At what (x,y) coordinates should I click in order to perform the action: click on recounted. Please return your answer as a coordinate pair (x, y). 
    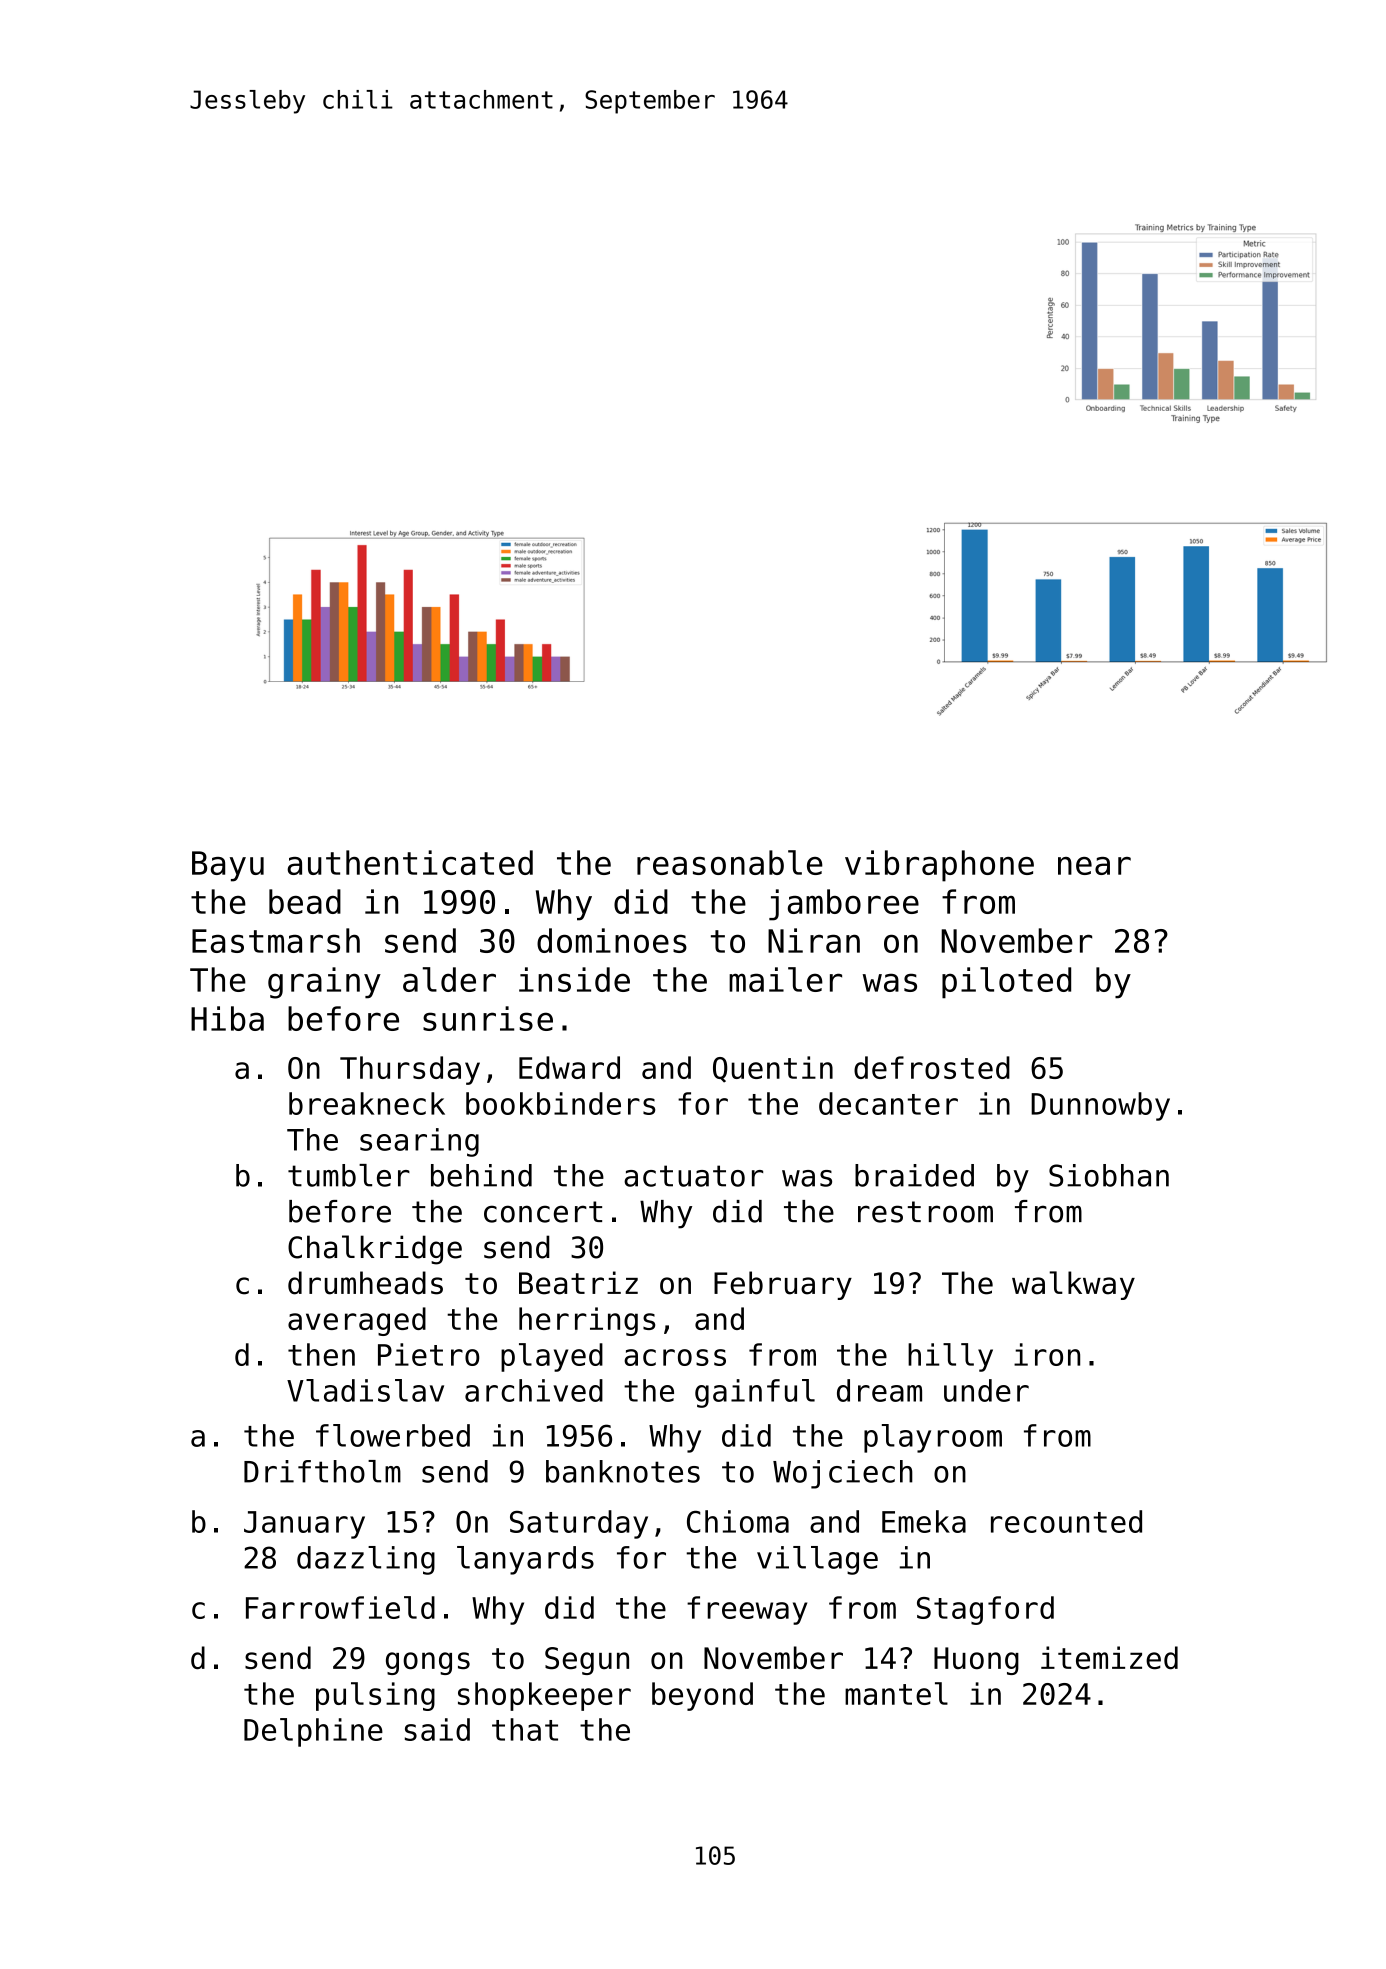
    Looking at the image, I should click on (1066, 1521).
